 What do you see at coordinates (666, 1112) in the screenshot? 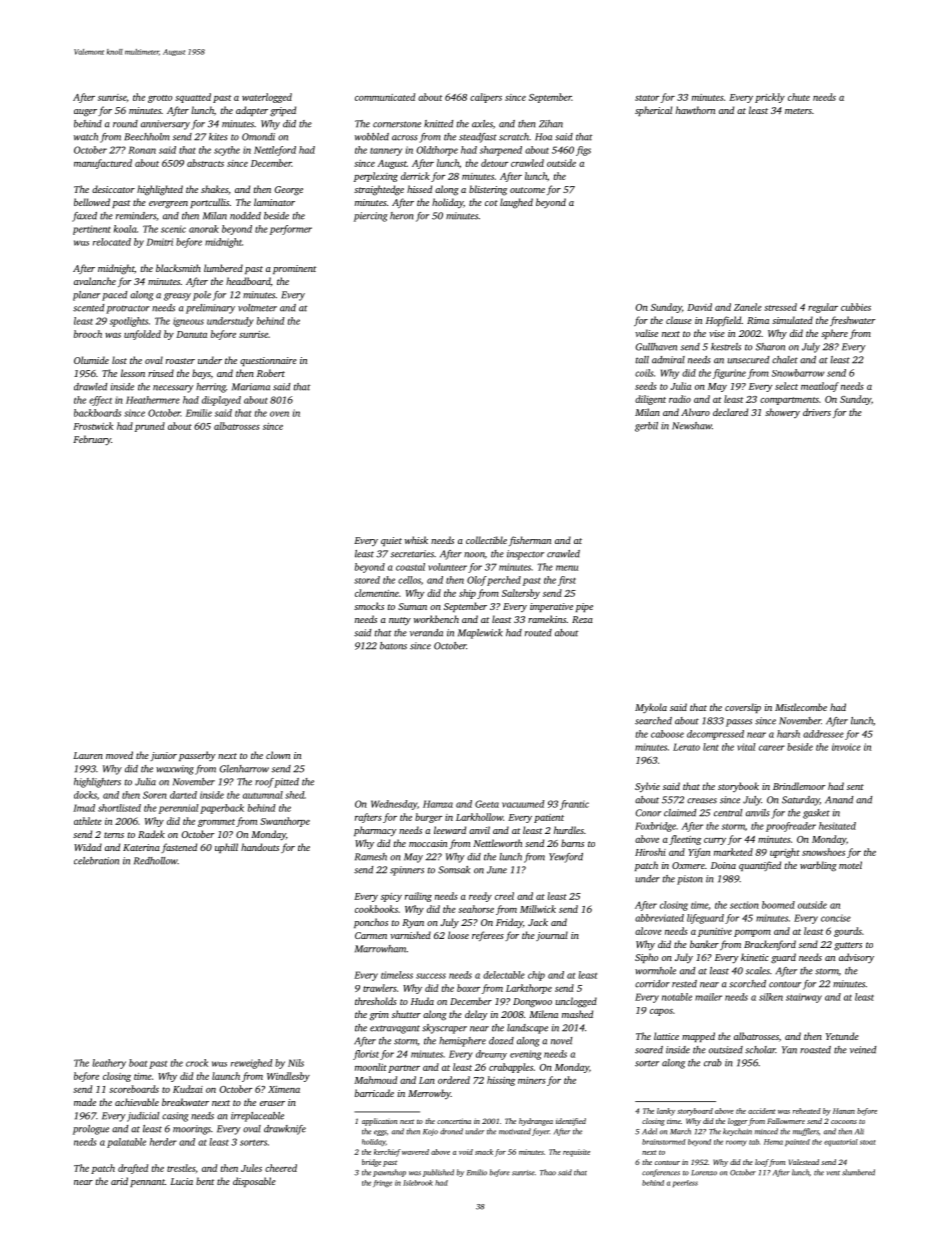
I see `lanky` at bounding box center [666, 1112].
